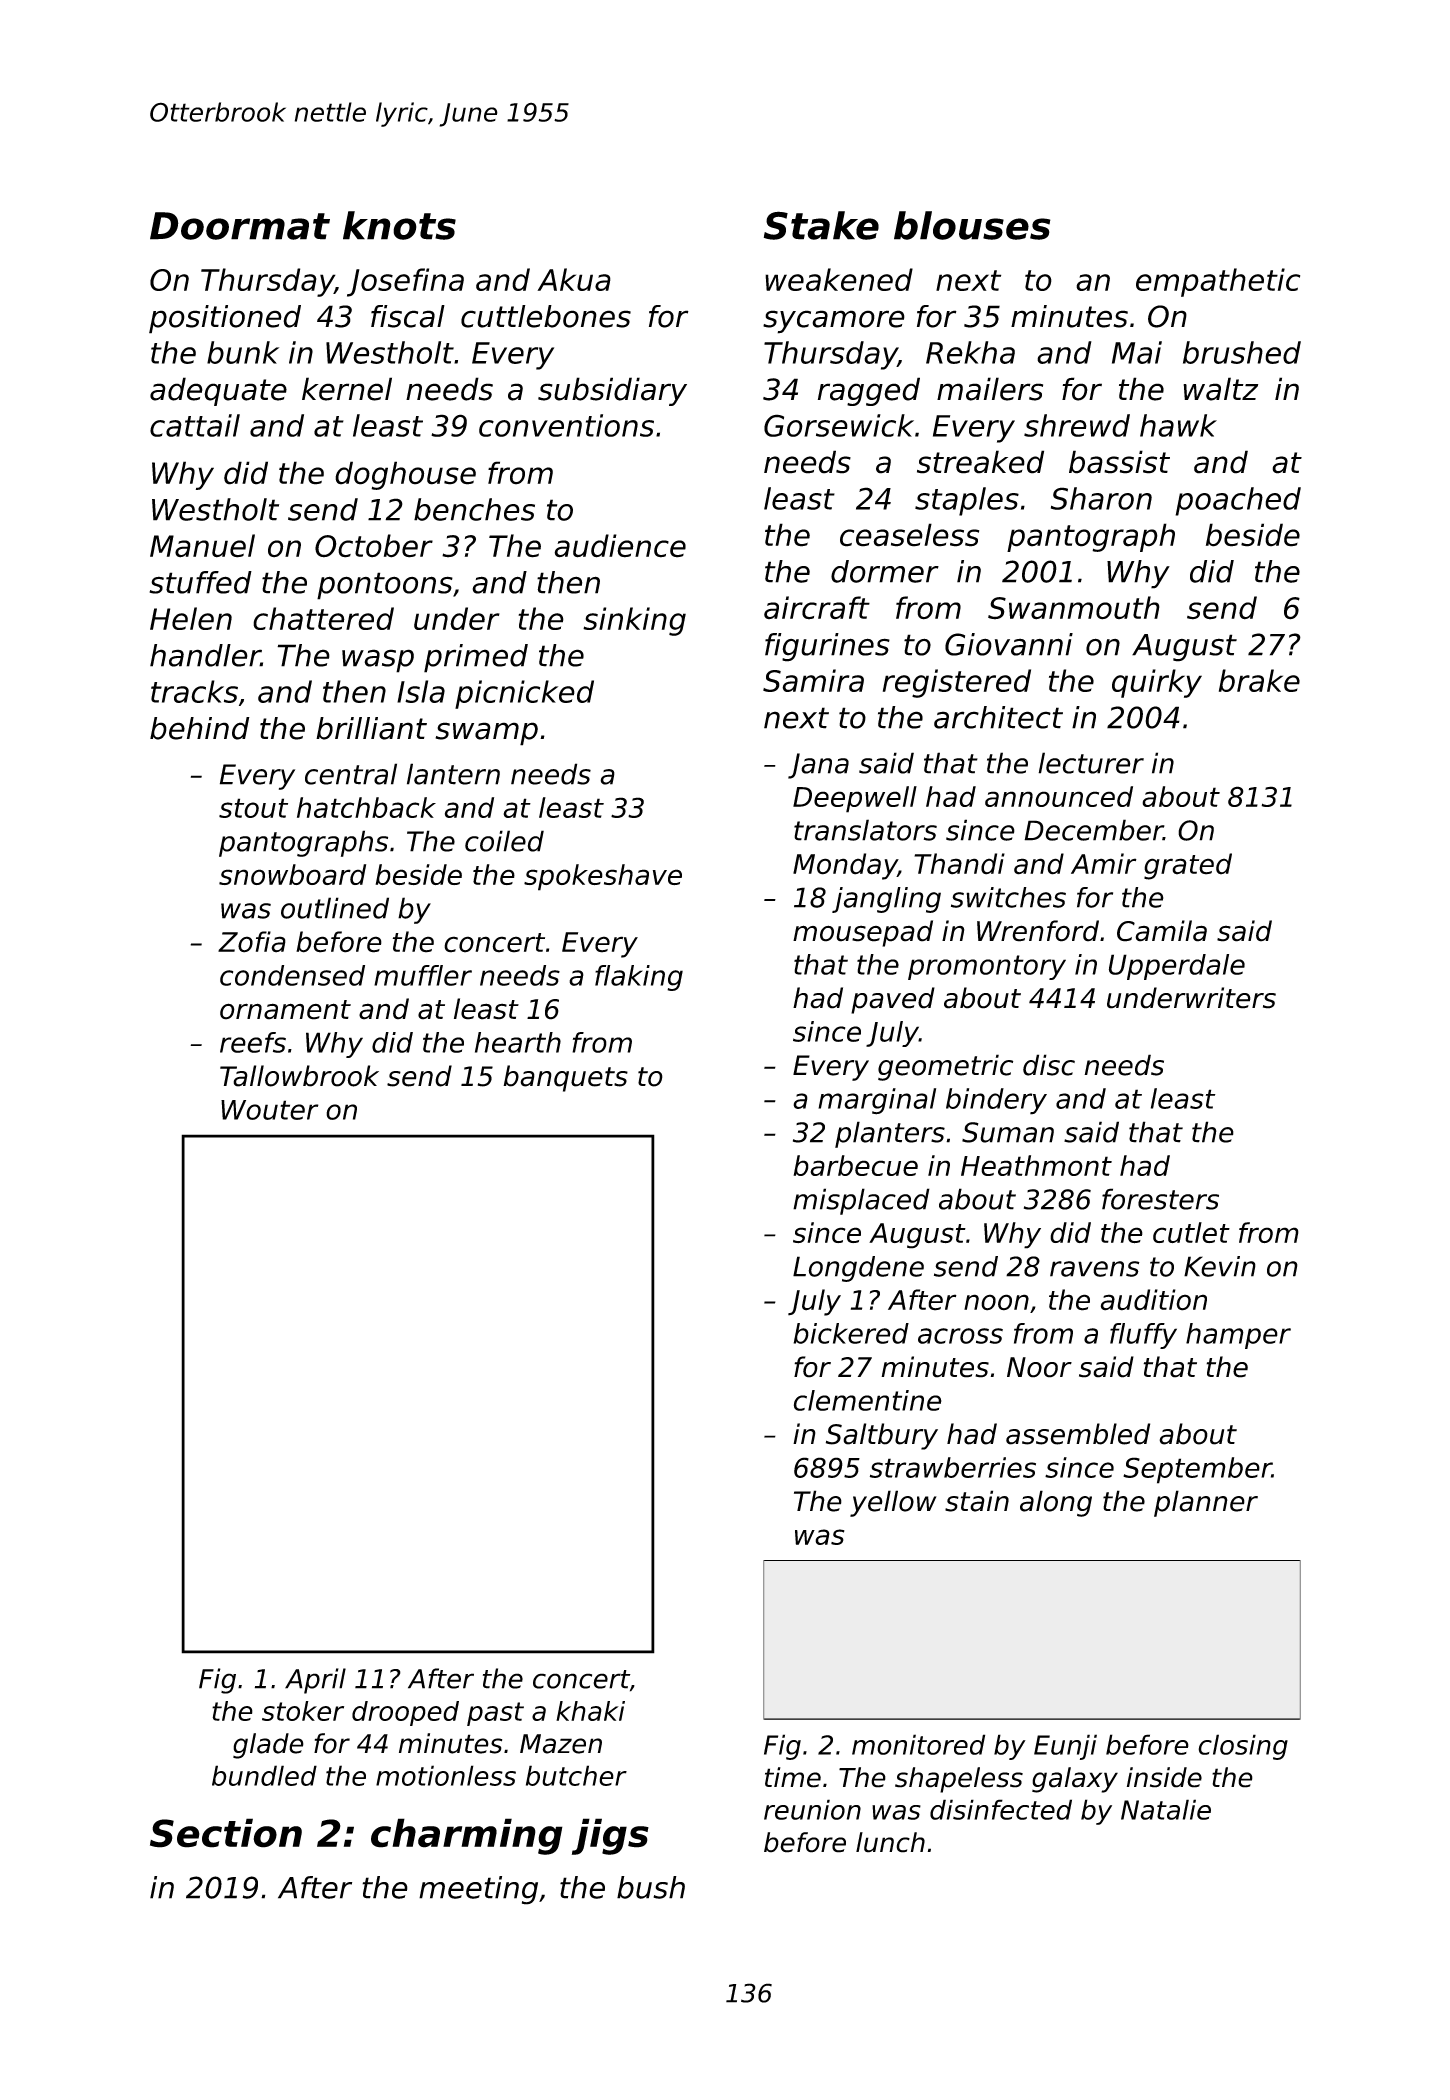 The height and width of the screenshot is (2100, 1450). I want to click on adequate, so click(218, 391).
